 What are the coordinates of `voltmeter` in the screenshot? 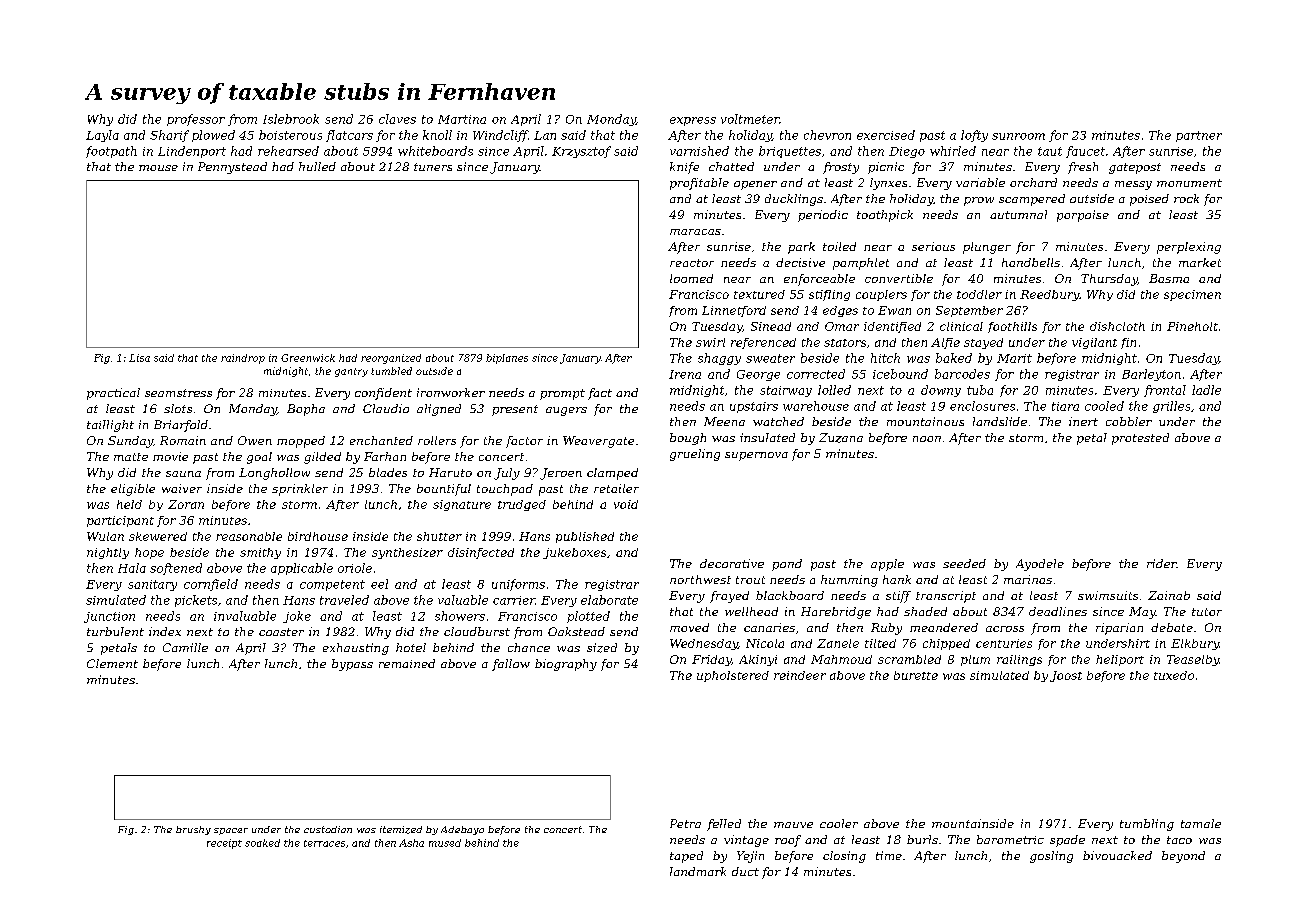 It's located at (750, 119).
